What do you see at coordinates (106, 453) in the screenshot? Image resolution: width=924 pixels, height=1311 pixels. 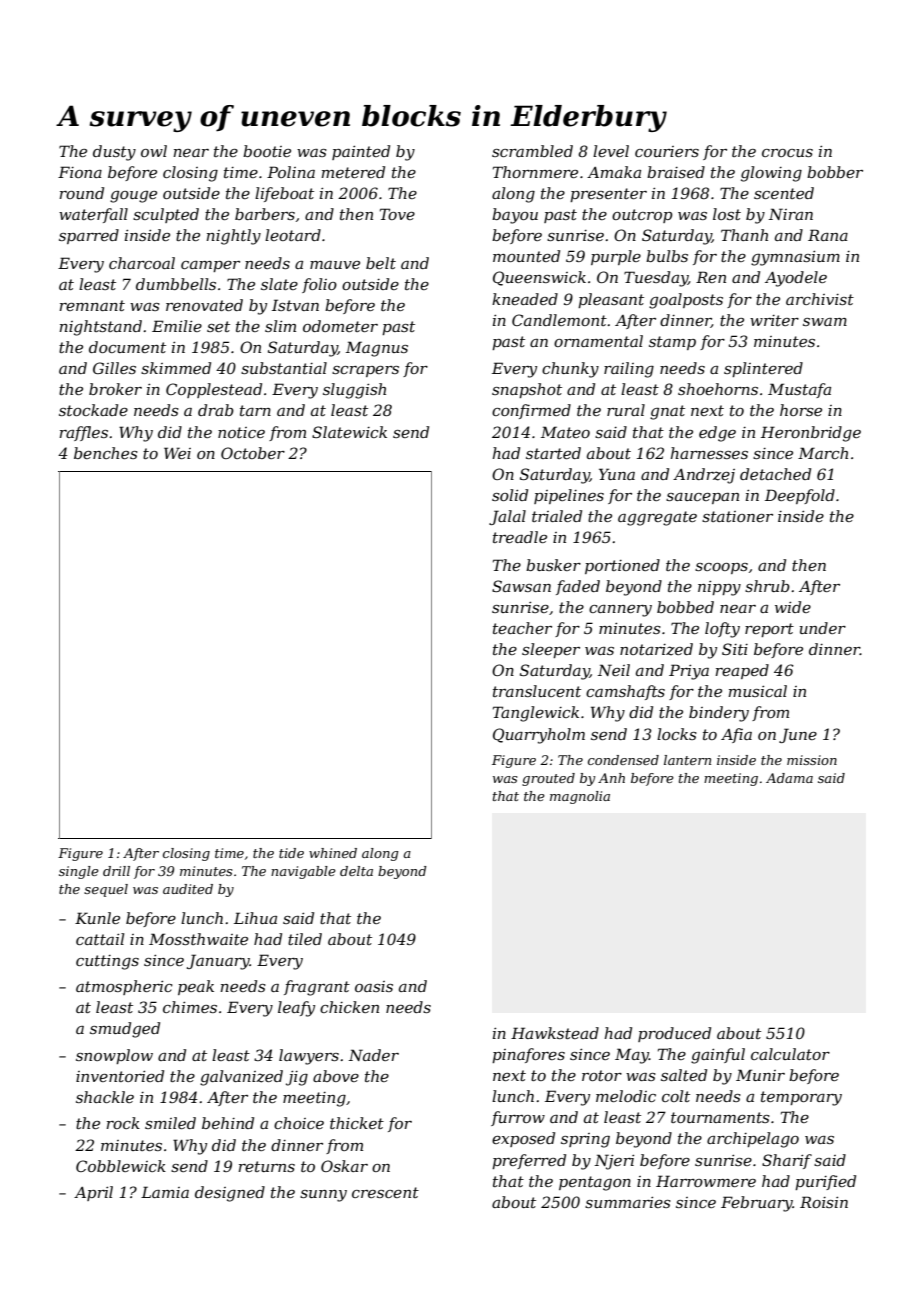 I see `benches` at bounding box center [106, 453].
